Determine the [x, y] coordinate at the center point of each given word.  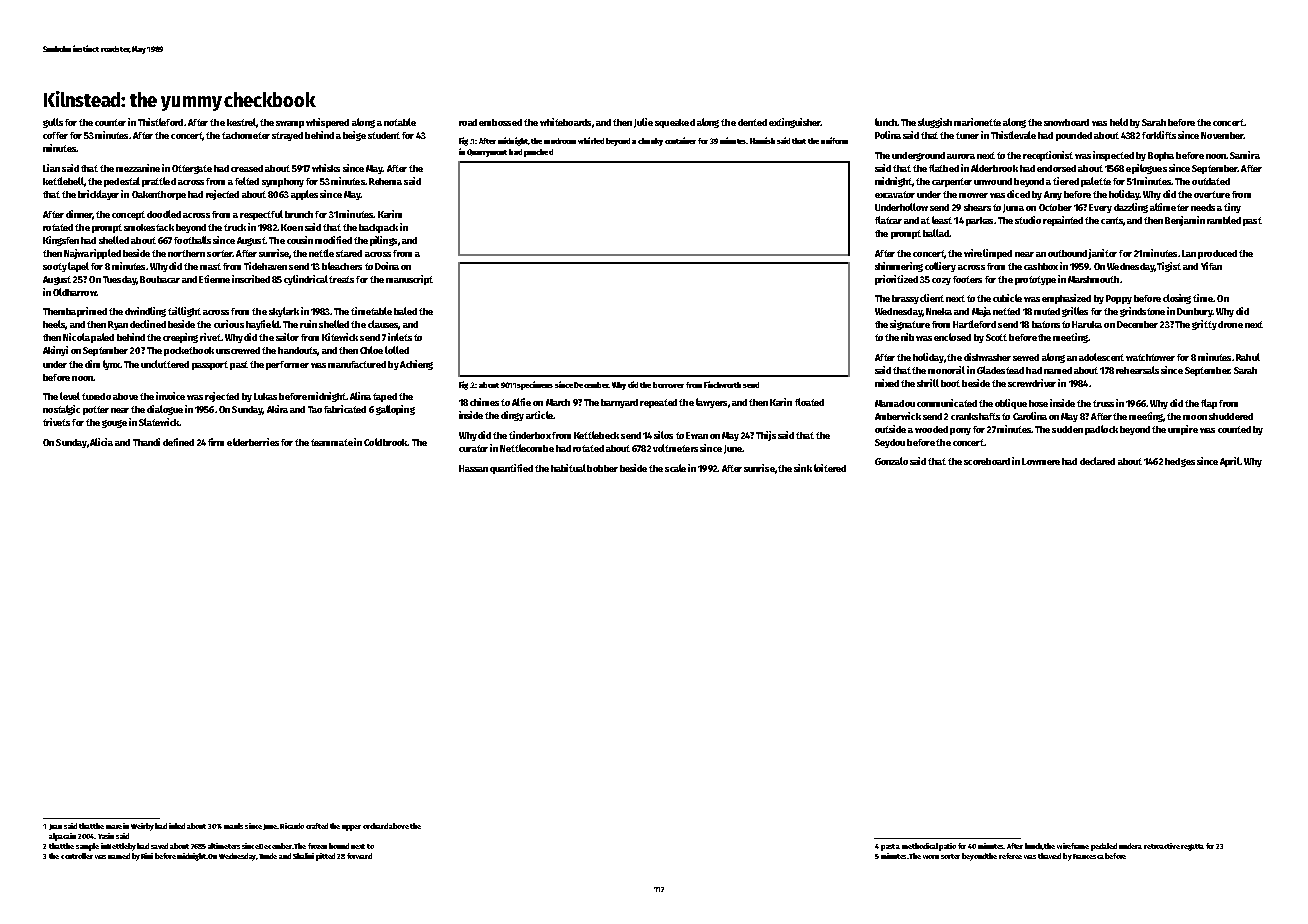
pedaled [1104, 847]
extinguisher [795, 123]
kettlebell [63, 181]
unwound [993, 181]
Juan [55, 827]
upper [351, 828]
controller [77, 856]
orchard [375, 826]
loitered [830, 468]
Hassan [473, 468]
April [1230, 462]
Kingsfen [61, 241]
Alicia [101, 442]
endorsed [1056, 168]
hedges [1180, 462]
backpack [378, 228]
